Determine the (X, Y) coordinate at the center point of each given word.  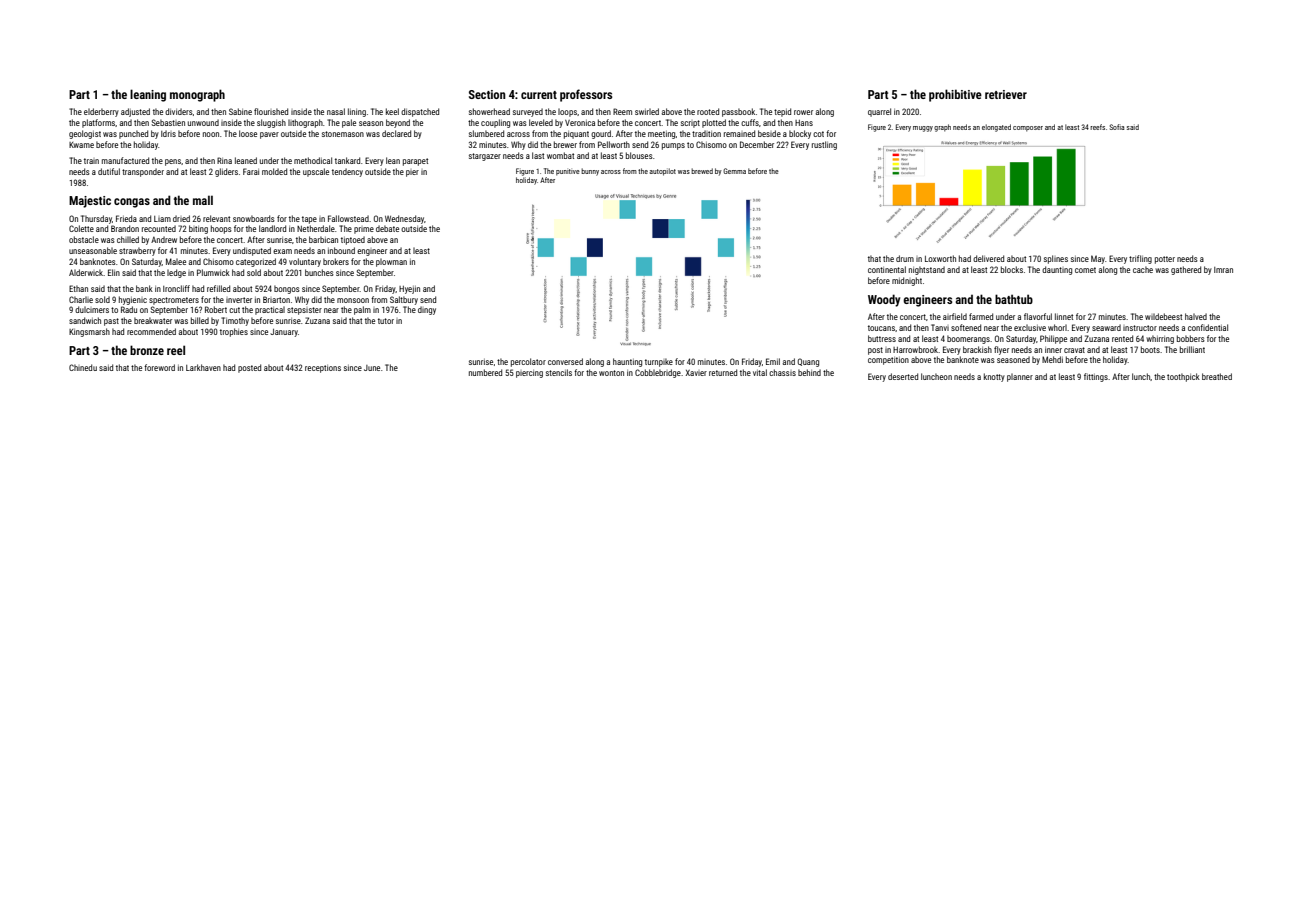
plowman (391, 262)
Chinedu (83, 367)
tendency (347, 172)
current (539, 95)
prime (364, 230)
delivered (988, 258)
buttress (882, 338)
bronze (147, 350)
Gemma (734, 171)
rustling (824, 145)
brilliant (1192, 349)
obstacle (84, 239)
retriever (1006, 94)
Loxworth (940, 258)
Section (487, 94)
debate (387, 228)
